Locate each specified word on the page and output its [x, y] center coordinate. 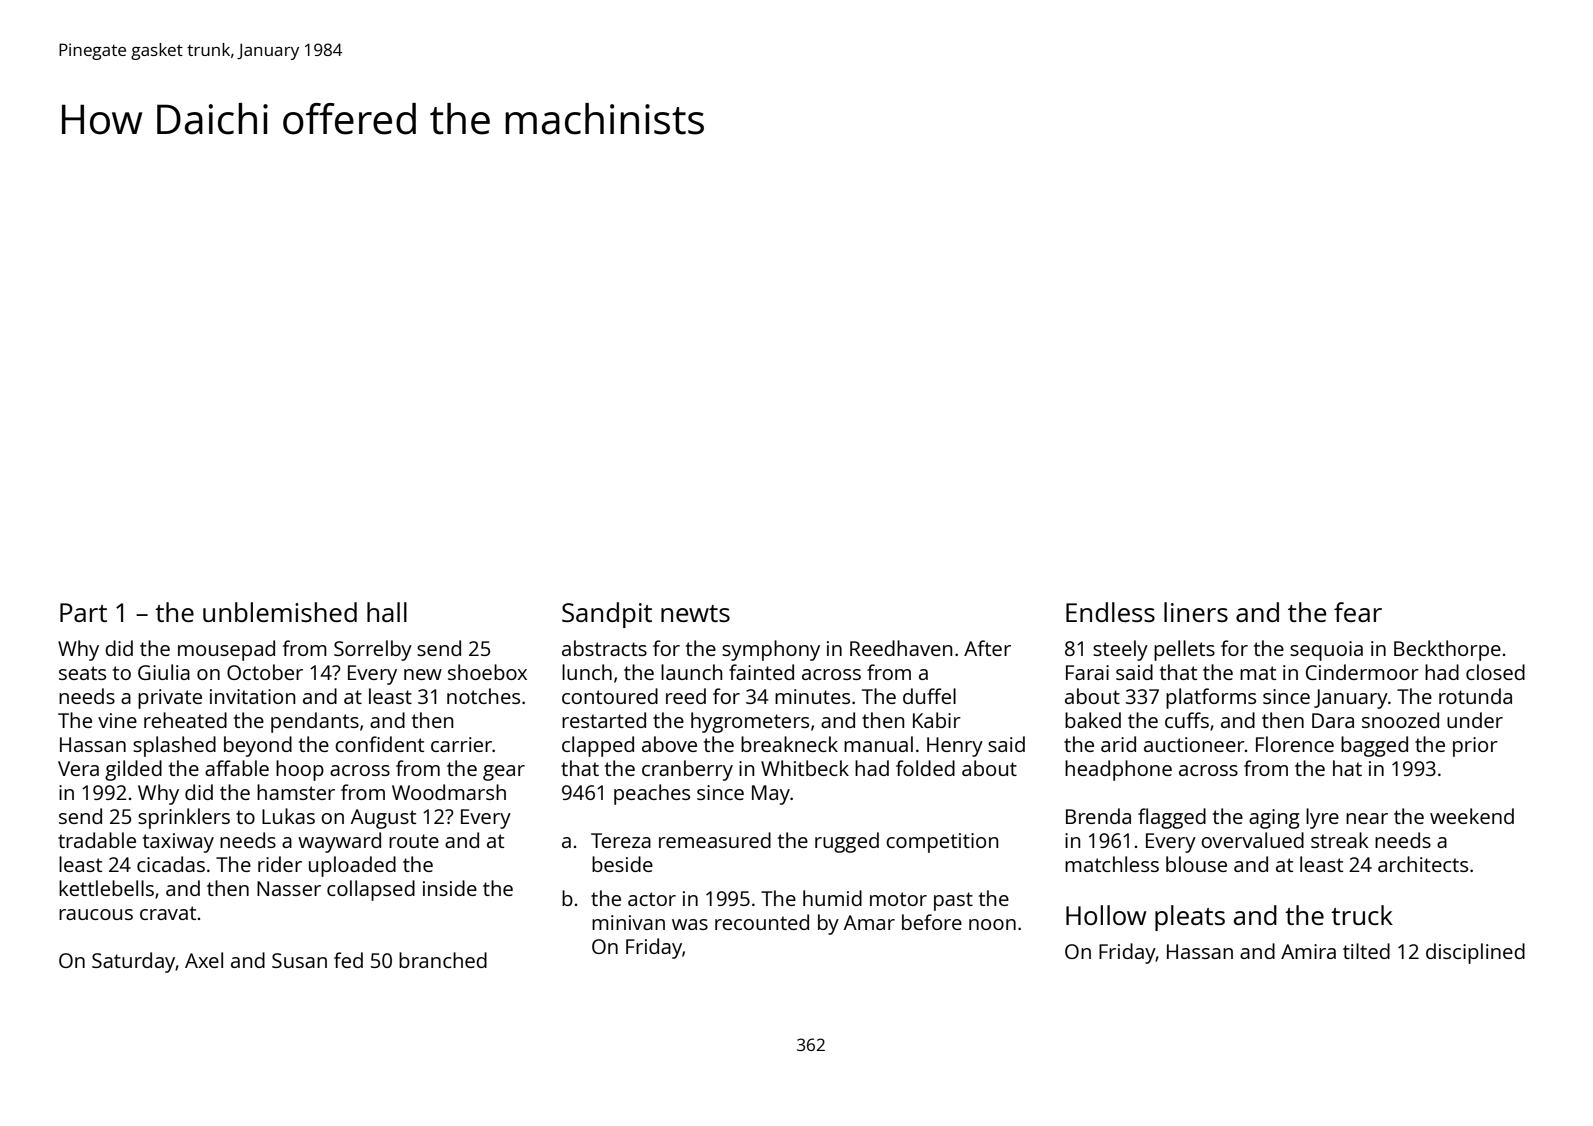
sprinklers [184, 818]
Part [83, 612]
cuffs [1187, 720]
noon [992, 924]
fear [1358, 612]
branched [443, 960]
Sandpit [607, 615]
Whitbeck [805, 768]
